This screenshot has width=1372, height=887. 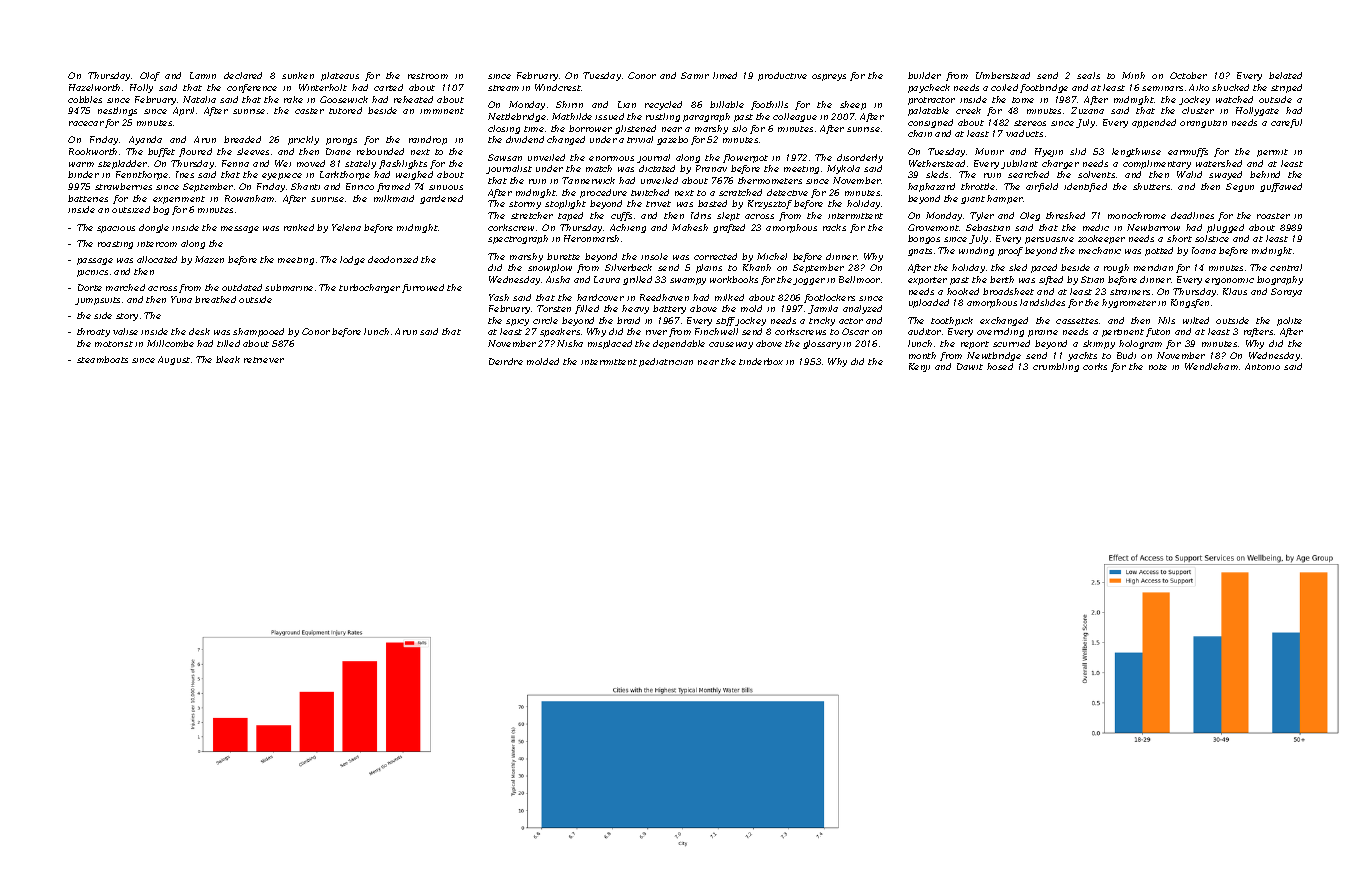 What do you see at coordinates (860, 158) in the screenshot?
I see `disorderly` at bounding box center [860, 158].
